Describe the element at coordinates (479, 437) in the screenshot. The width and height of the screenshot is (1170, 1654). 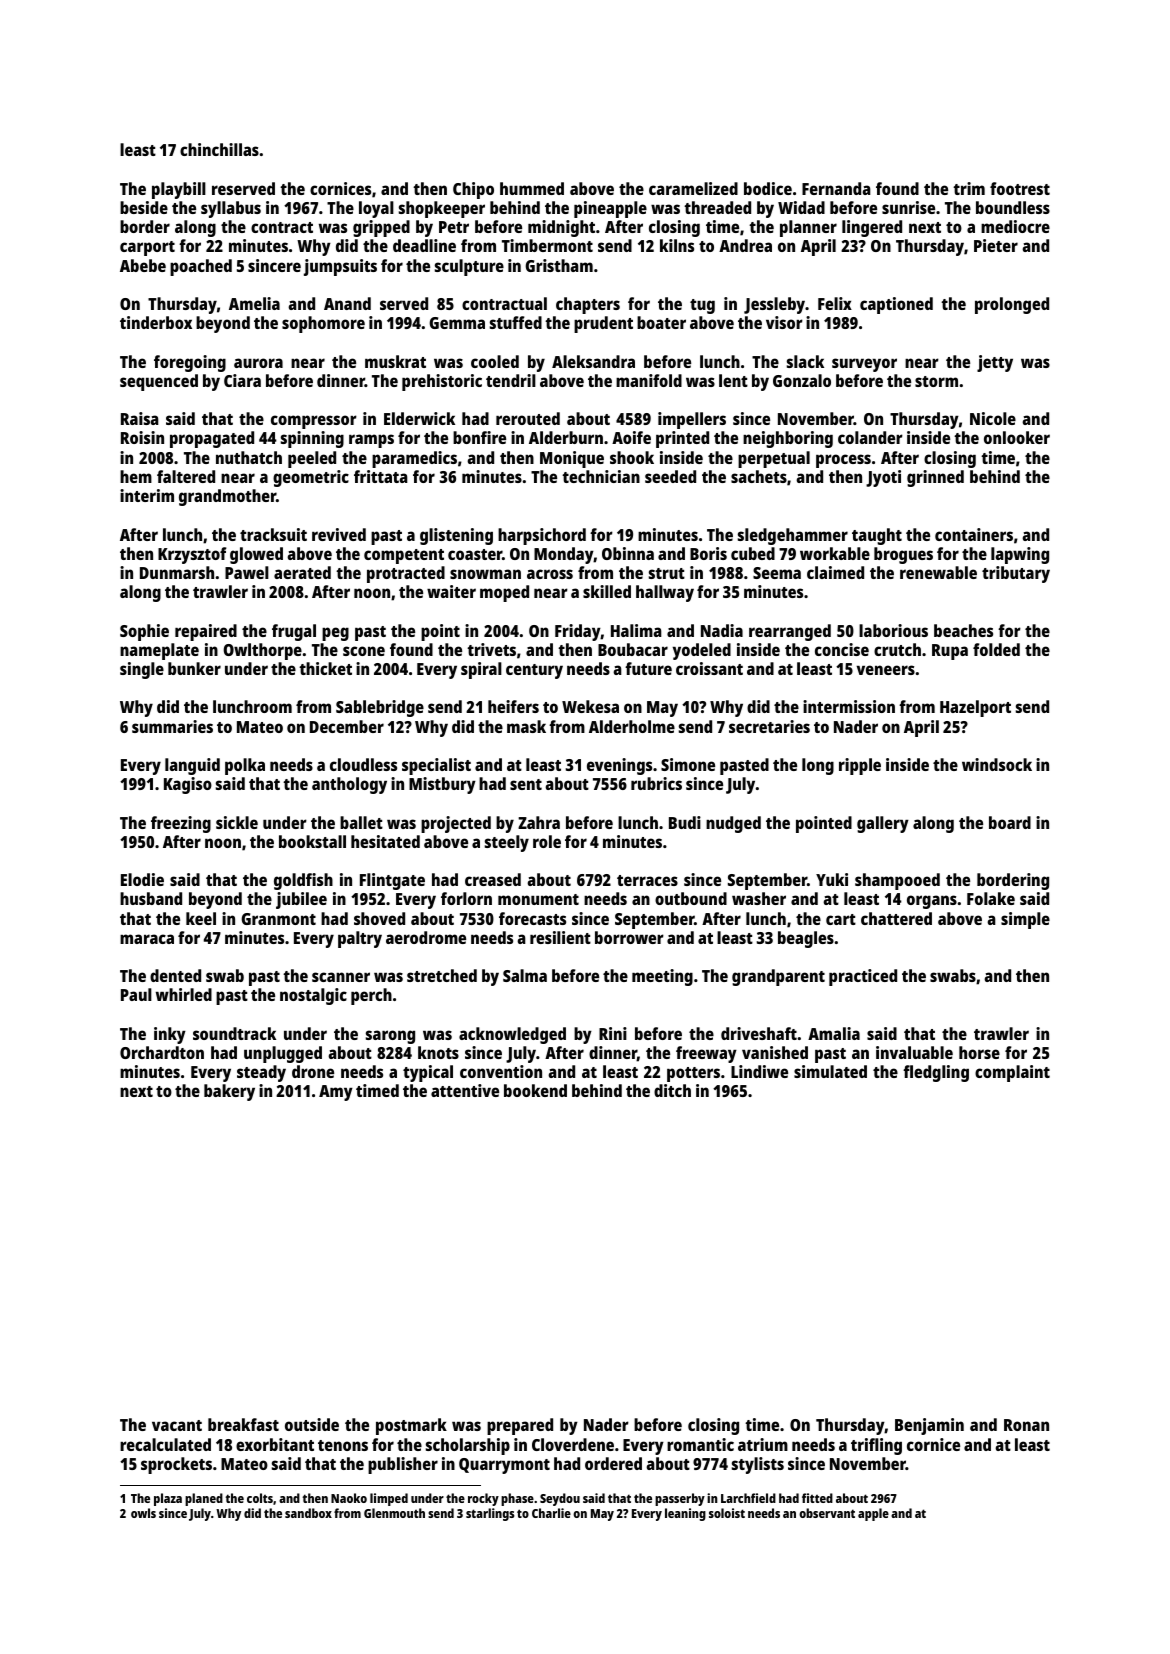
I see `bonfire` at that location.
